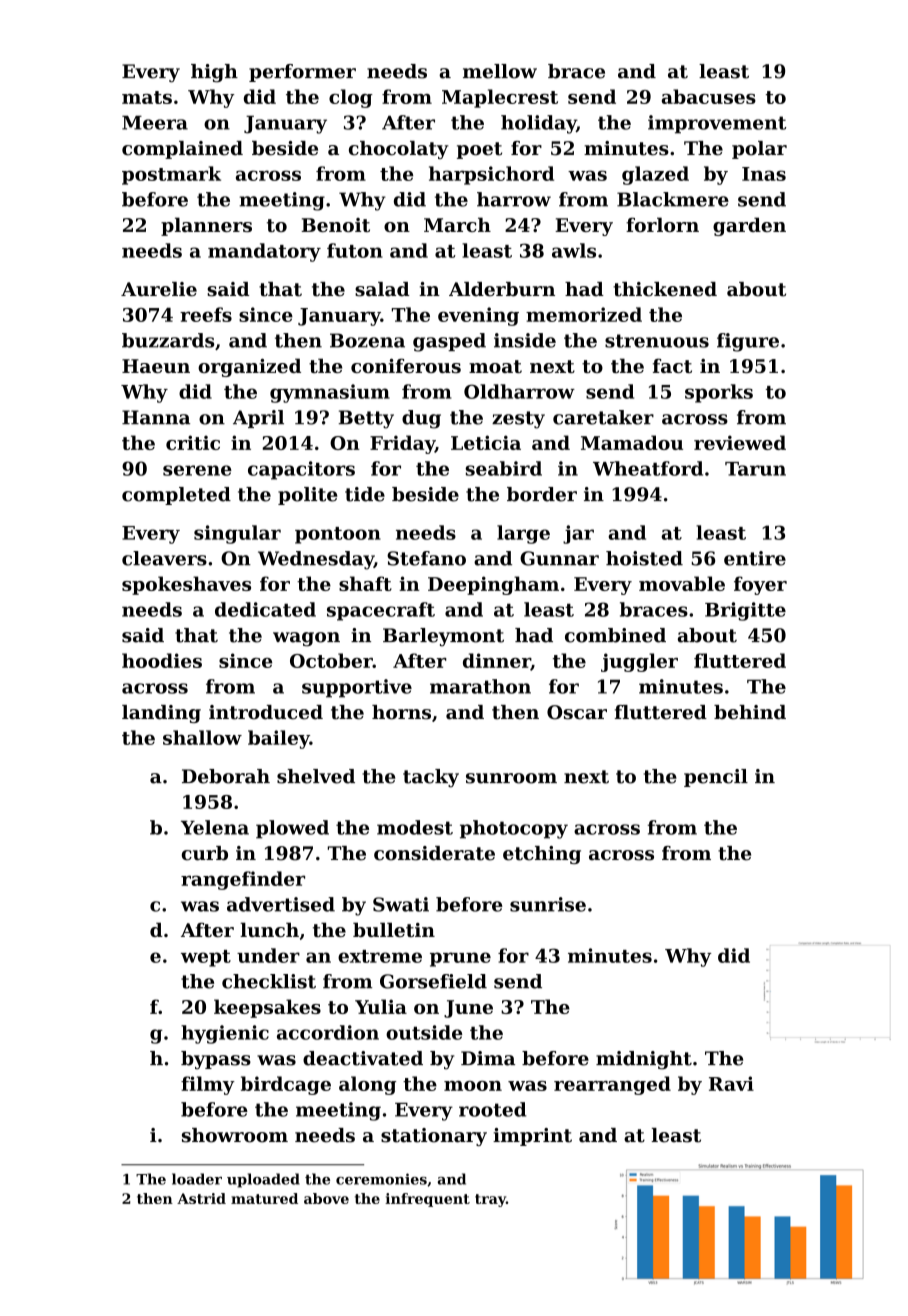  Describe the element at coordinates (214, 73) in the page. I see `high` at that location.
